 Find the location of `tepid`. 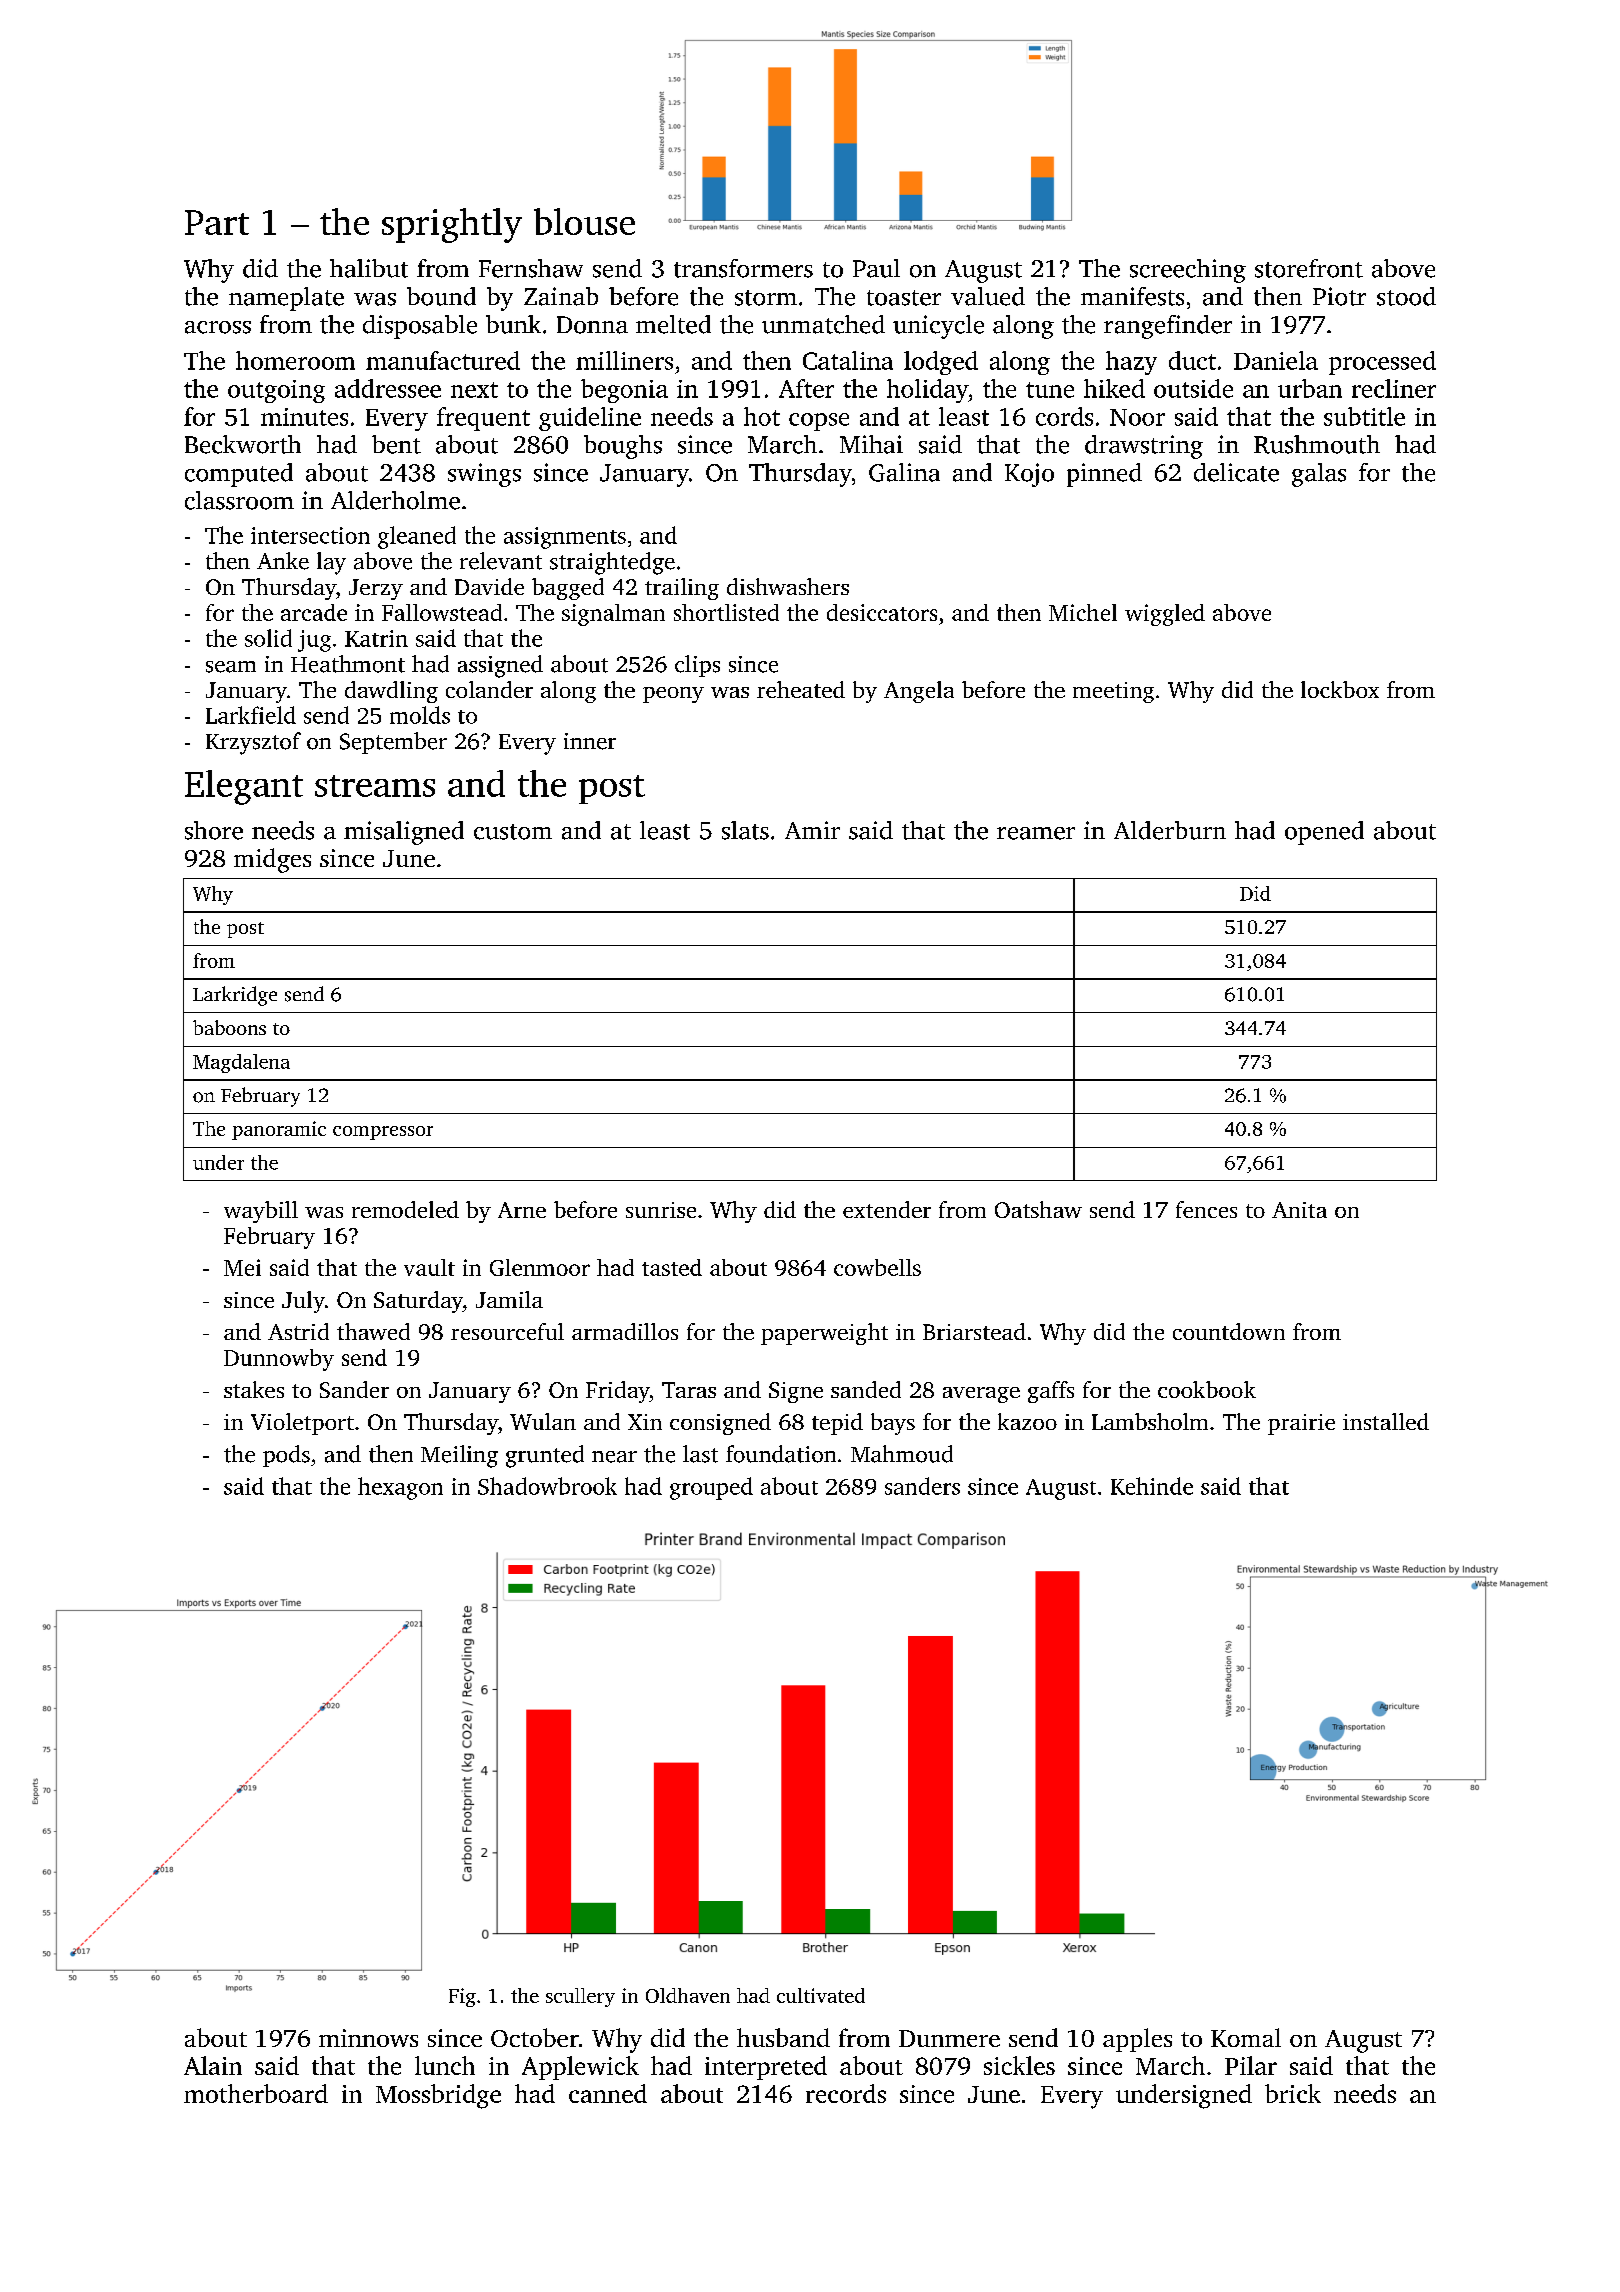

tepid is located at coordinates (837, 1424).
